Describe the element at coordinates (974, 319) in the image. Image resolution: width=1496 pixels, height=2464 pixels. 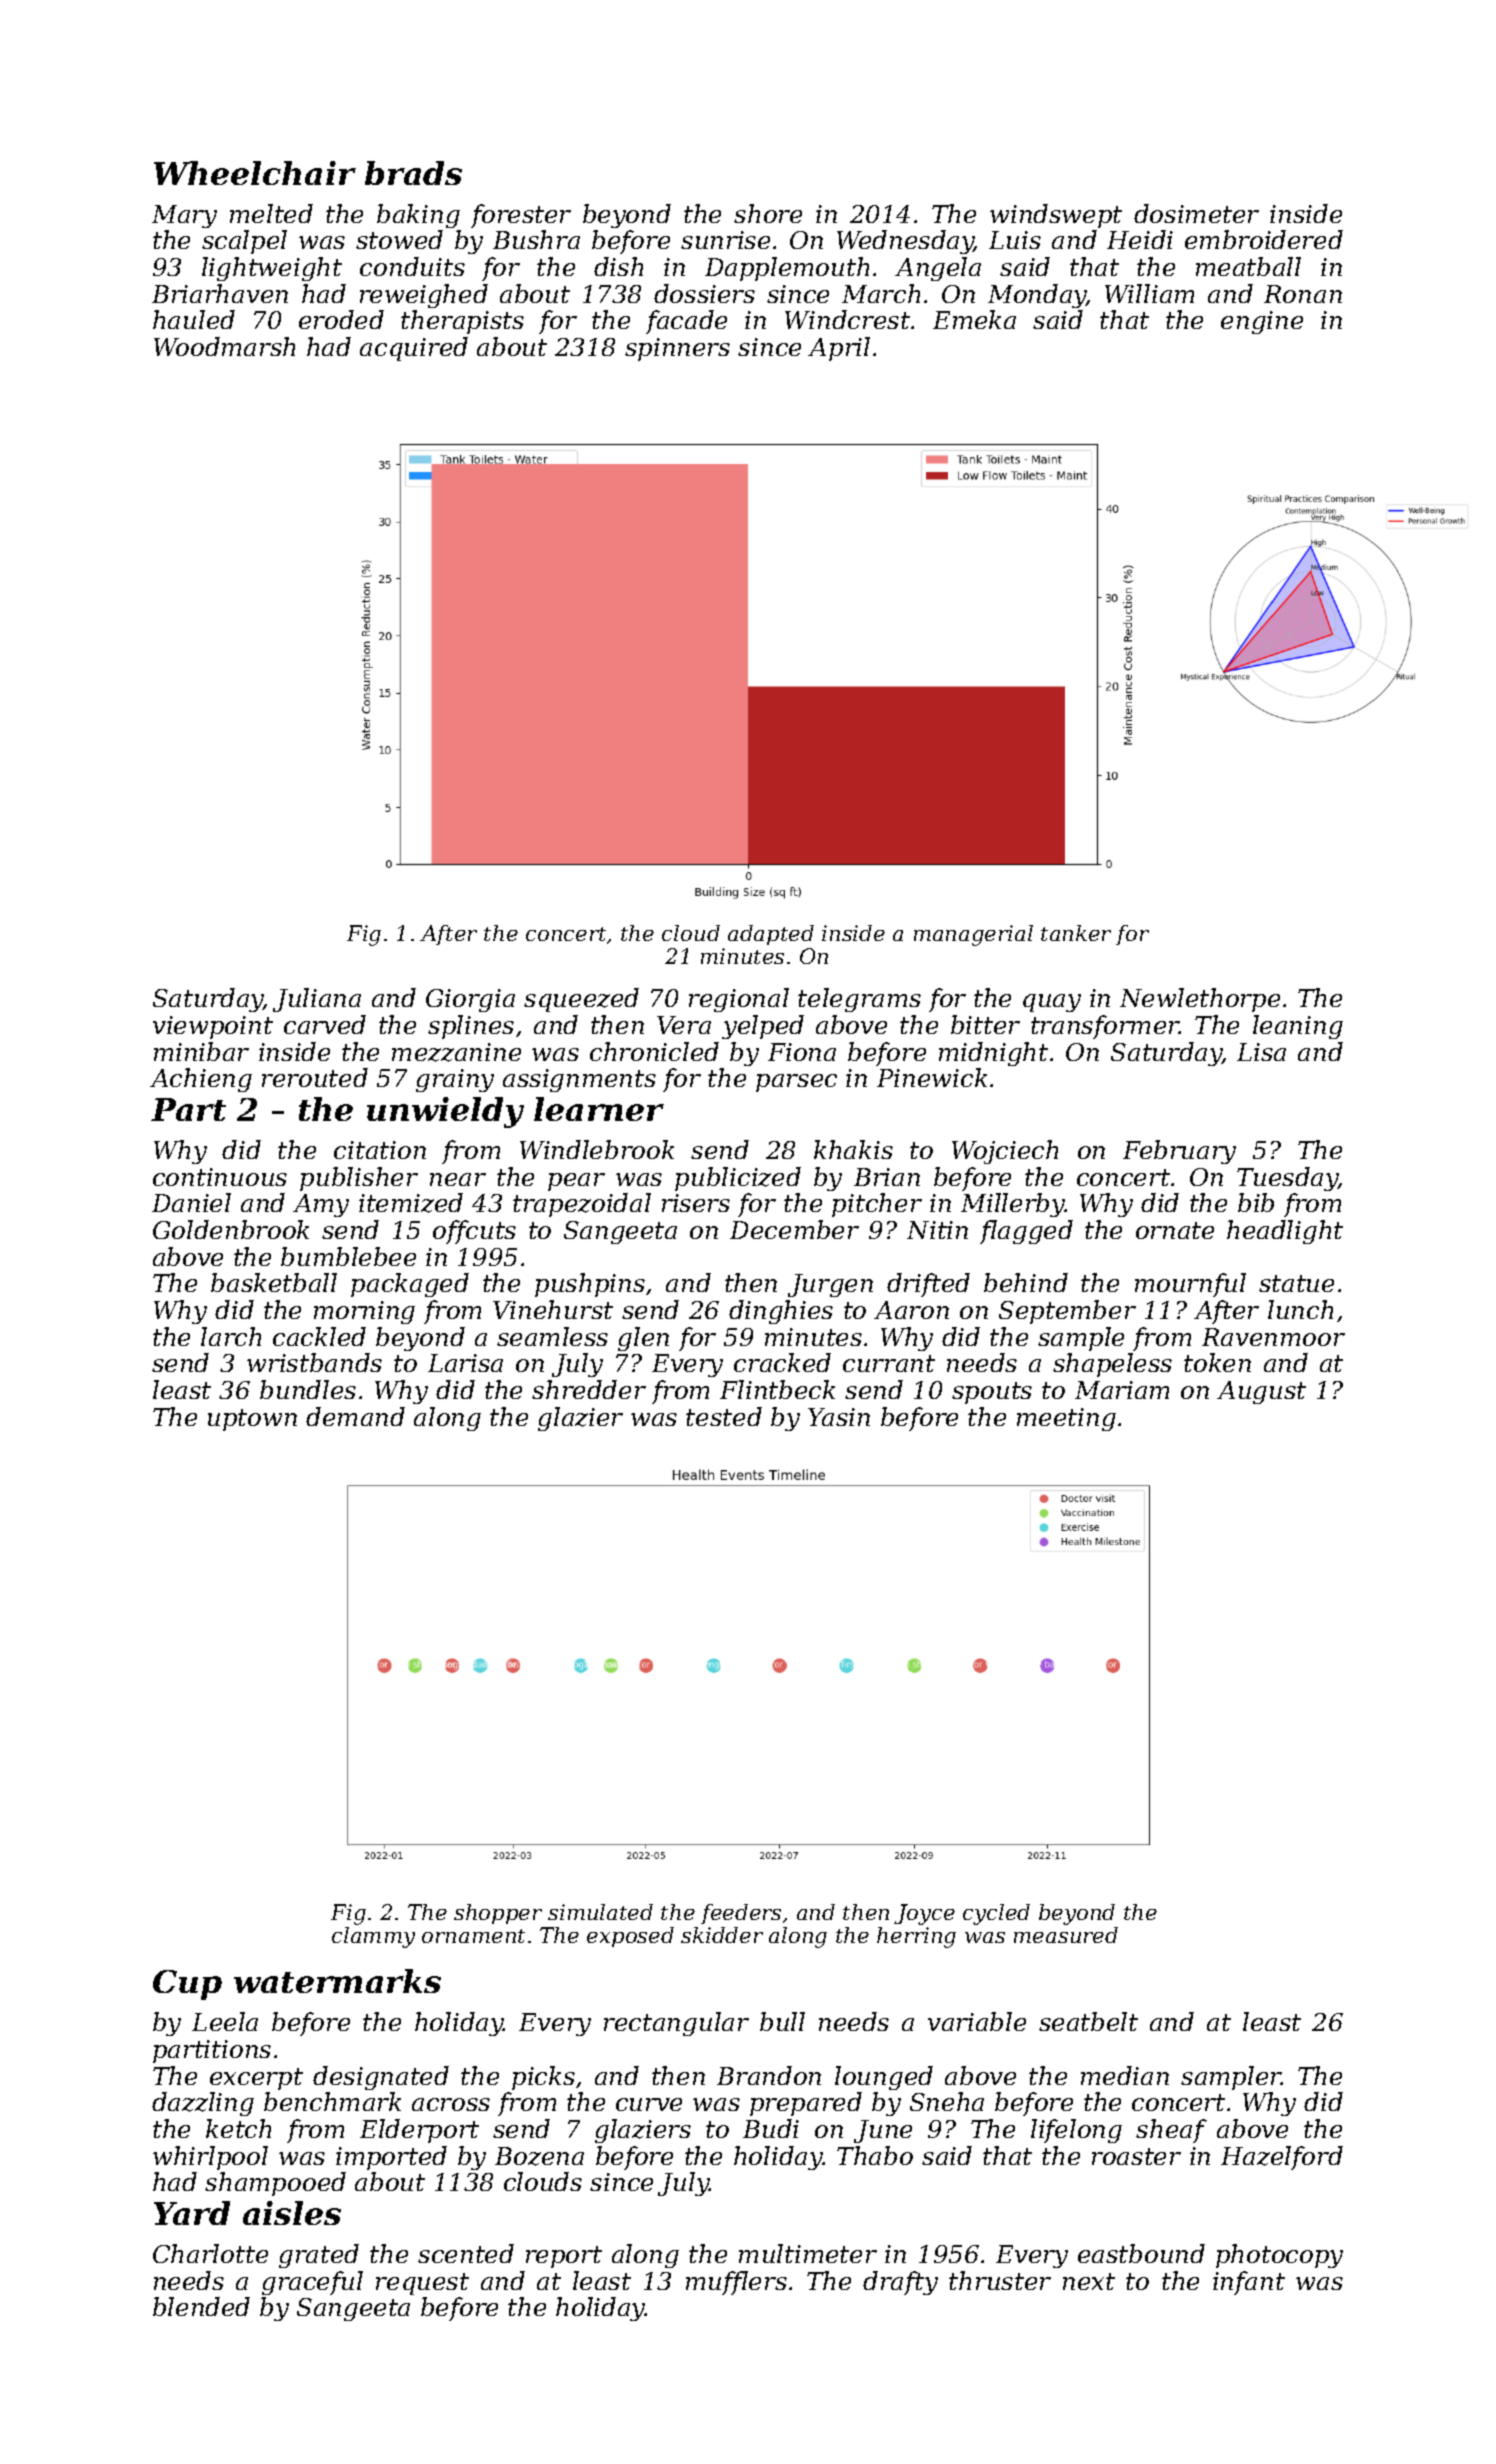
I see `Emeka` at that location.
